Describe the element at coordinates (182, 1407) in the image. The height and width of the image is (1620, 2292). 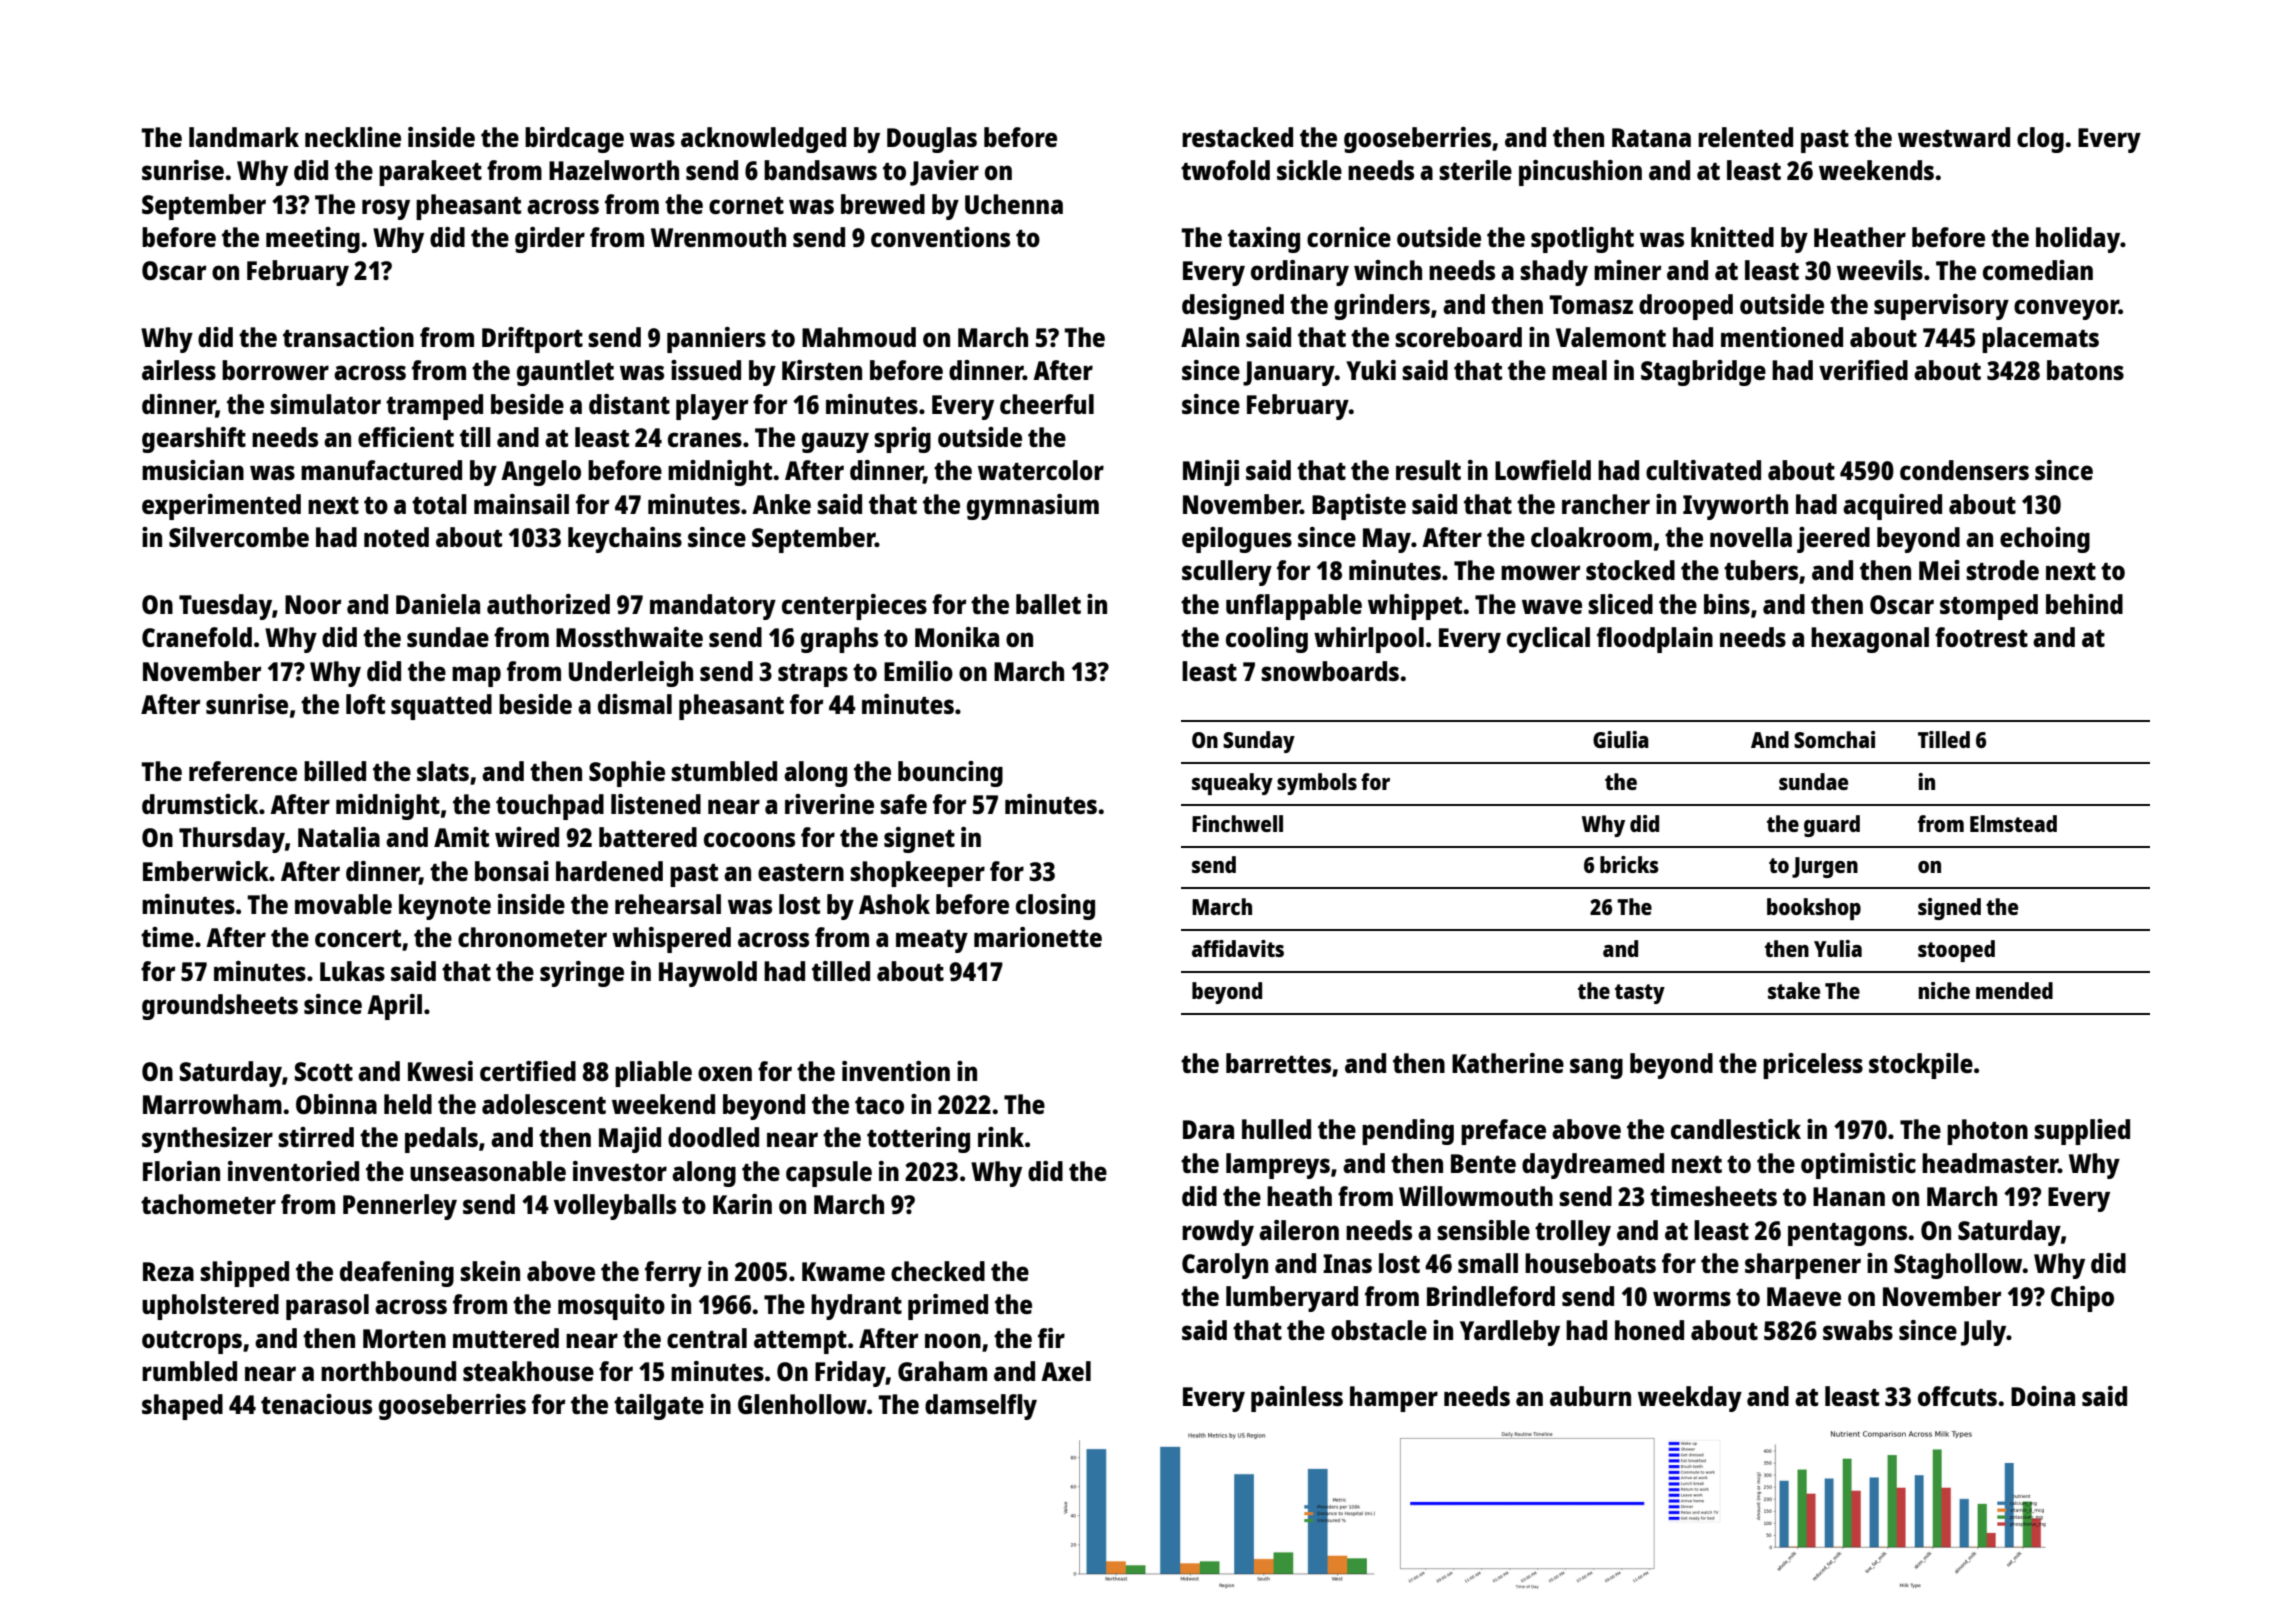
I see `shaped` at that location.
